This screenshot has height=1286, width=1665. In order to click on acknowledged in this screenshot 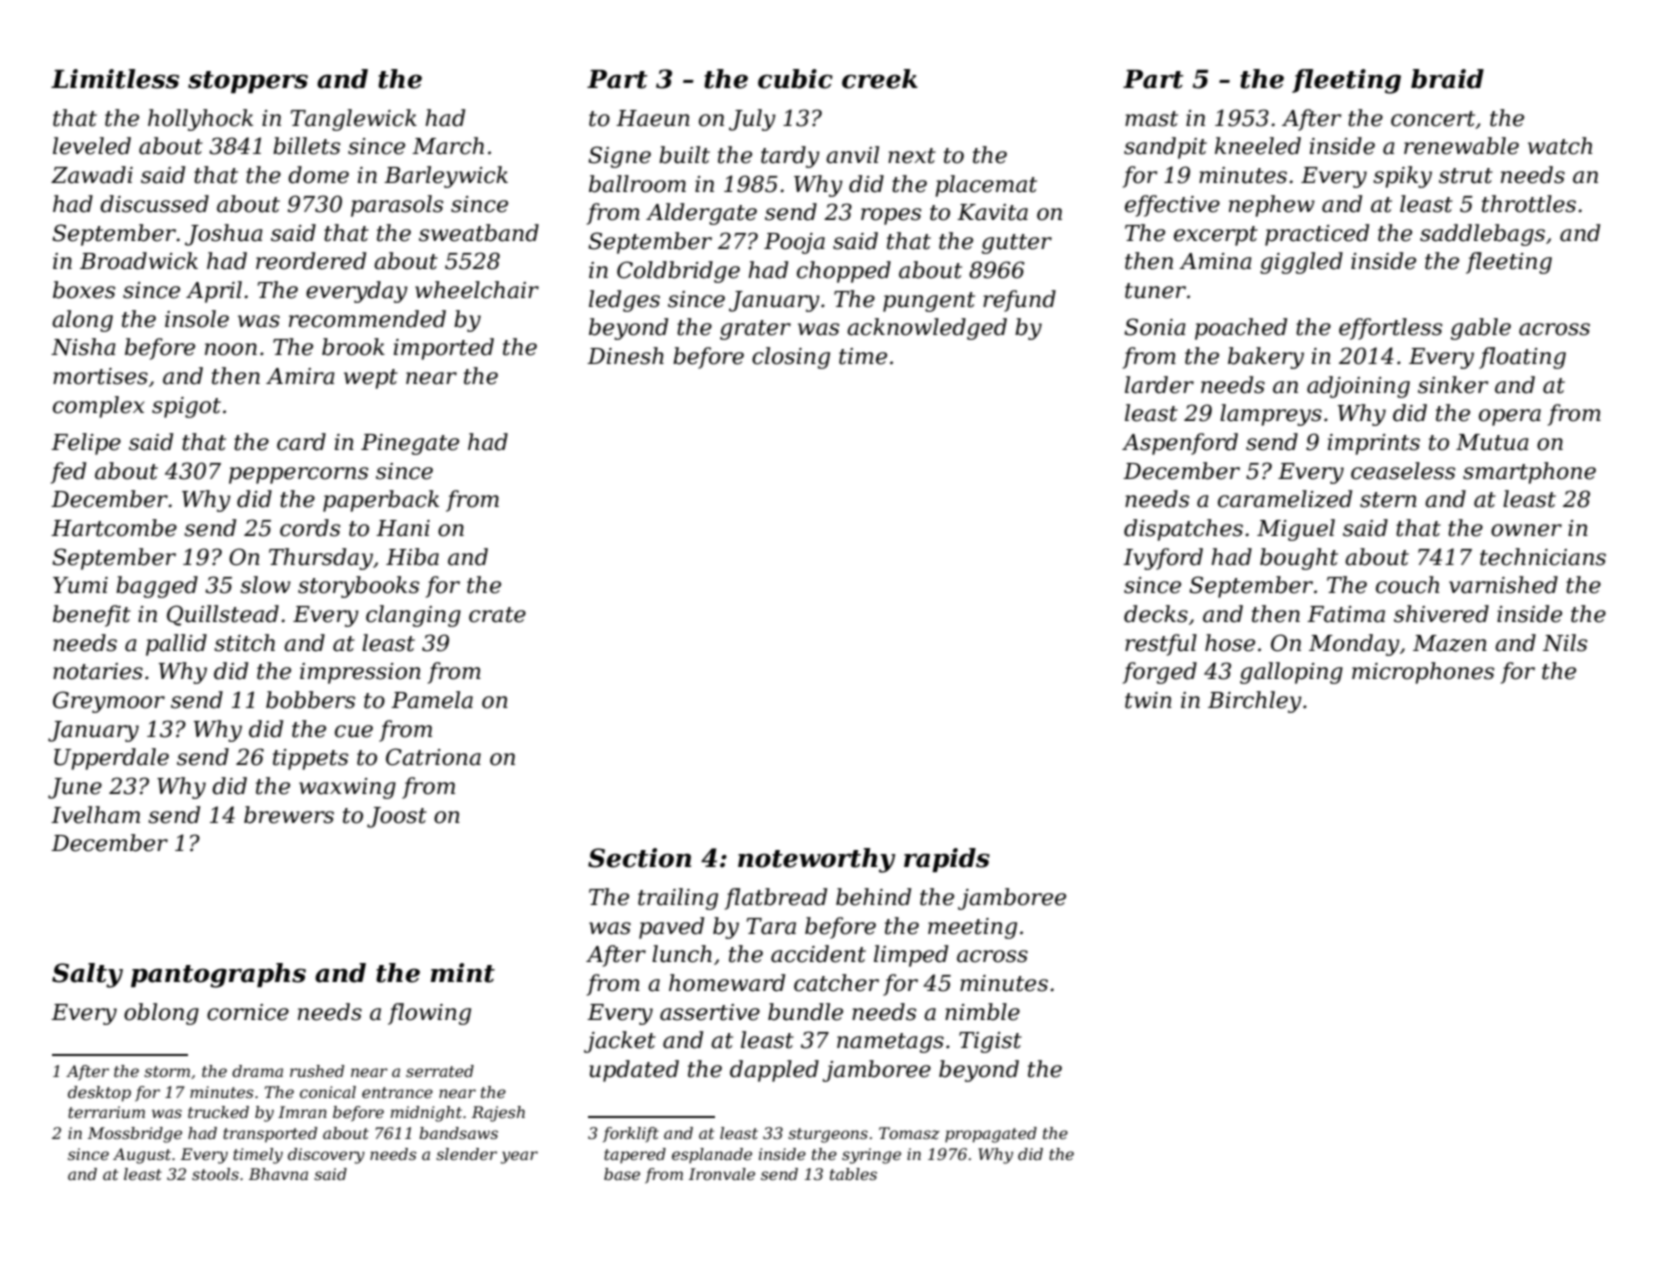, I will do `click(927, 329)`.
